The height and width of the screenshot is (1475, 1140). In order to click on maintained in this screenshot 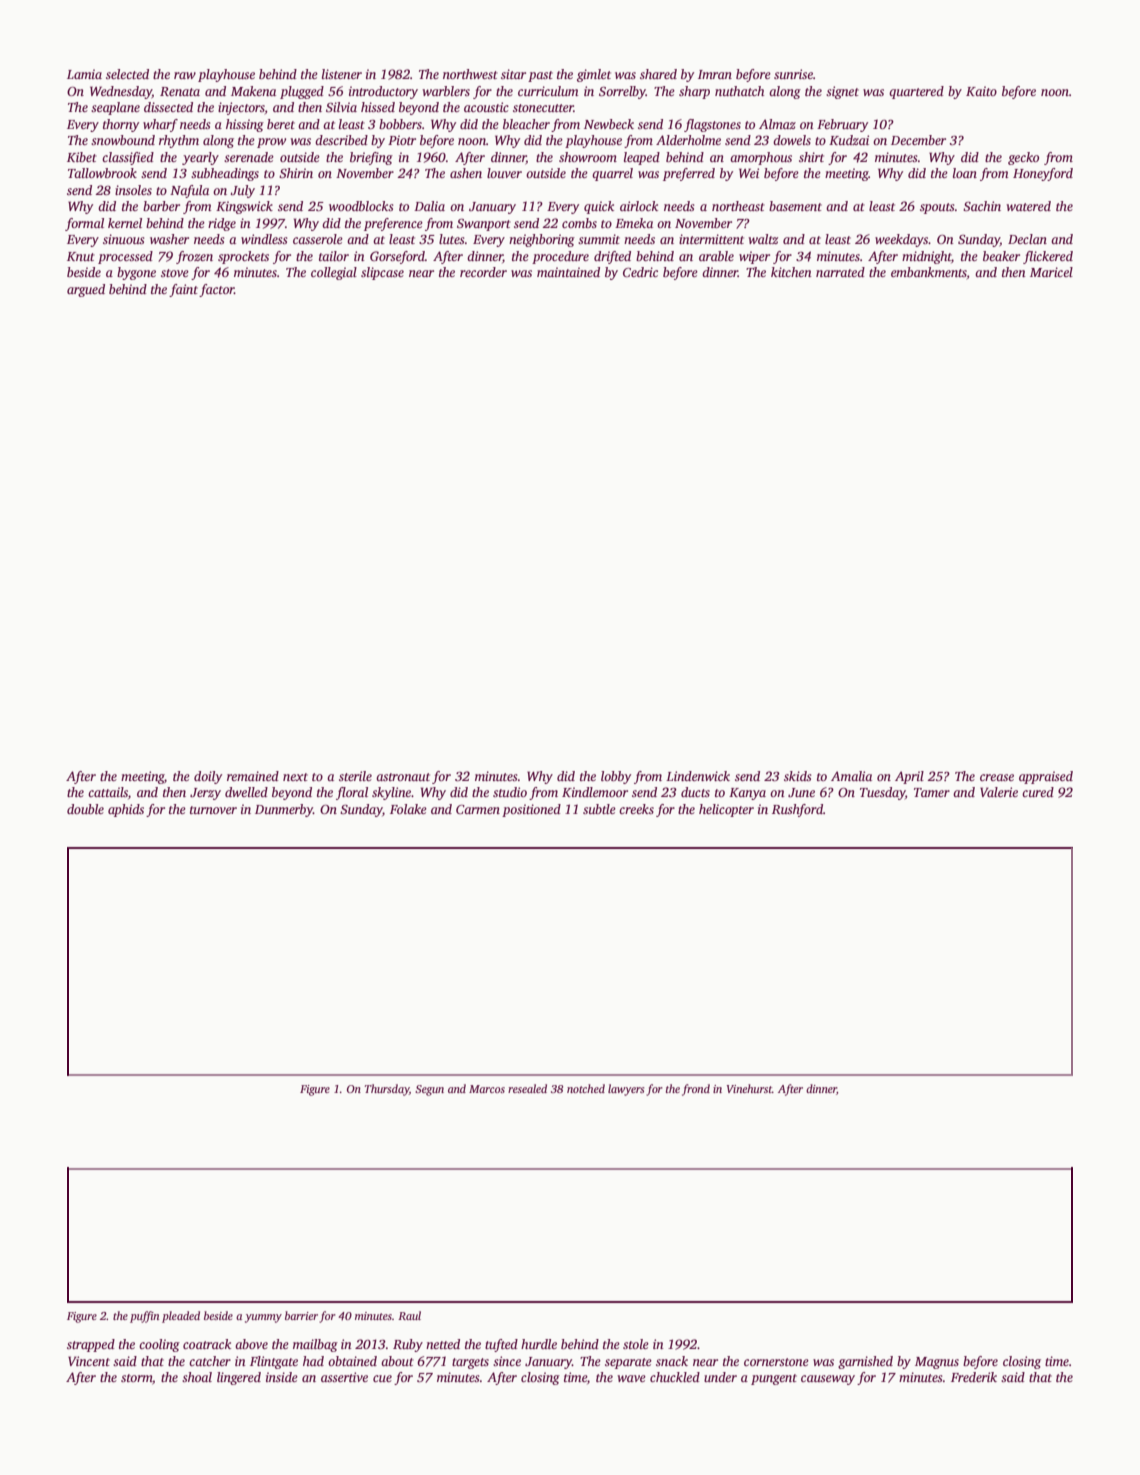, I will do `click(568, 272)`.
